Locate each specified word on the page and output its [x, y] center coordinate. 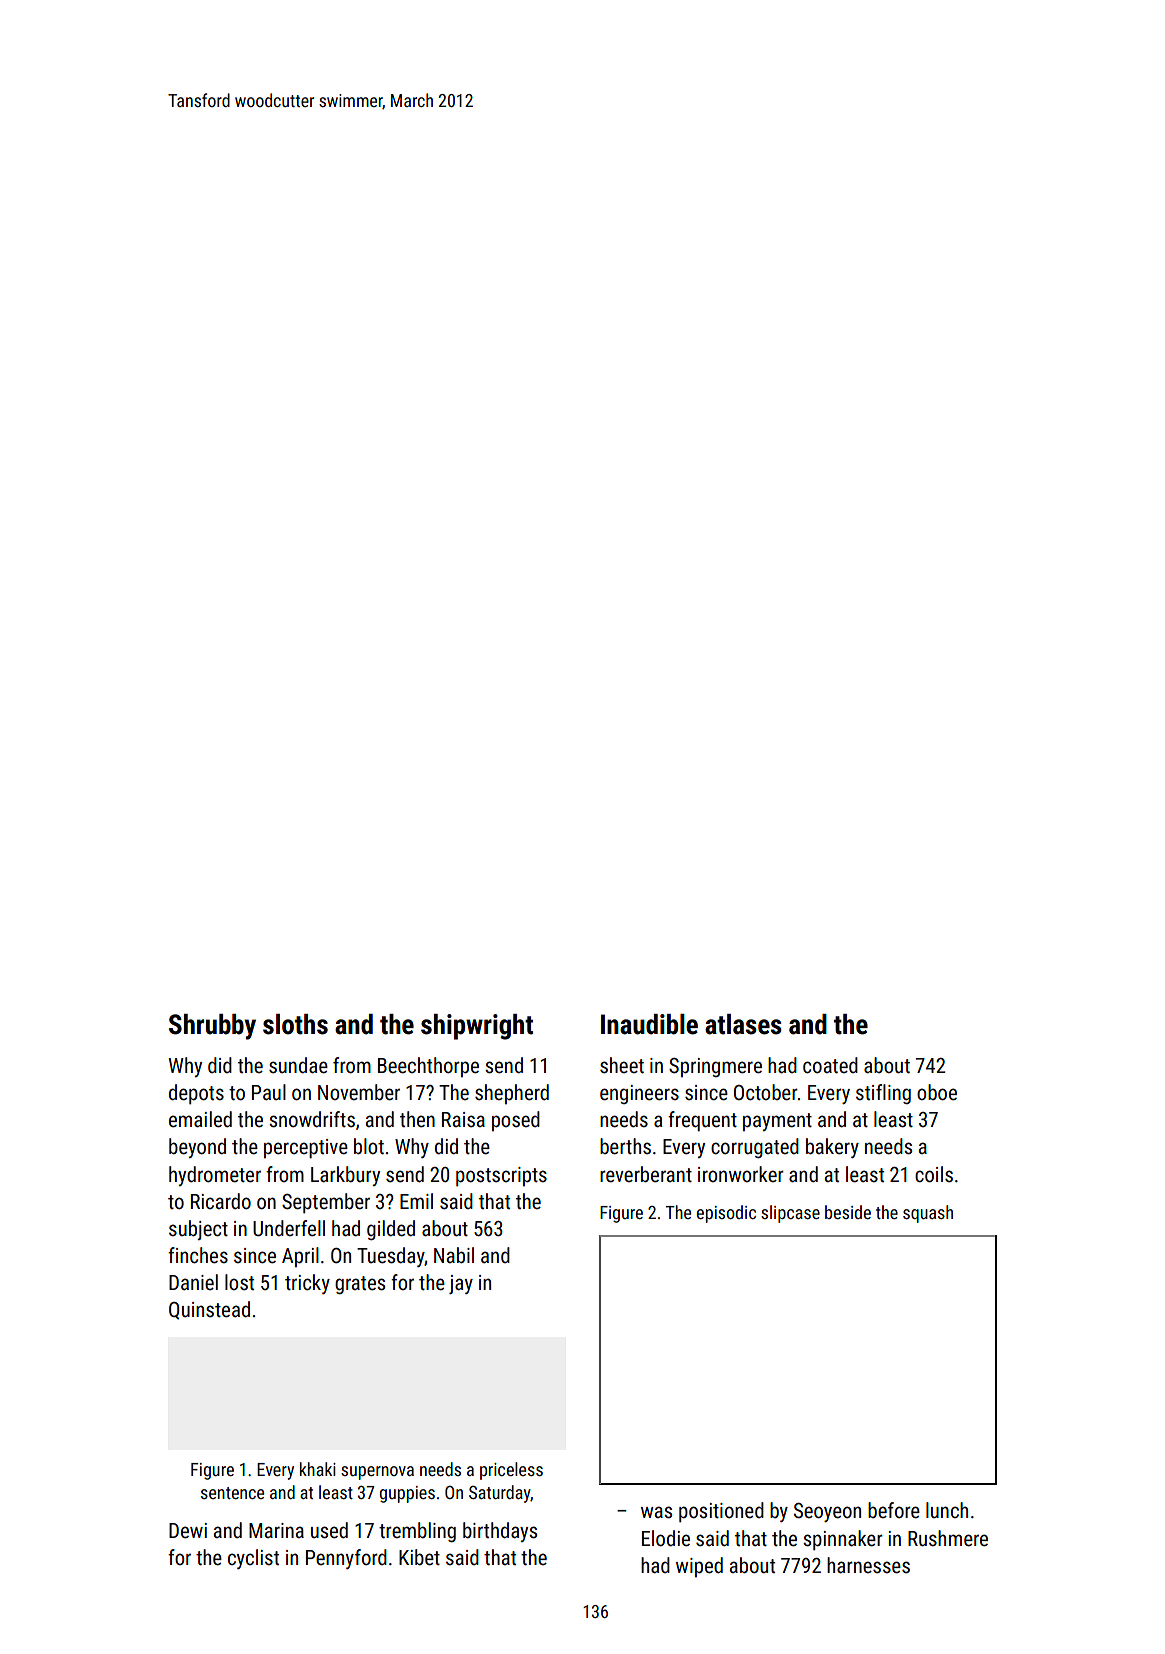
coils [934, 1174]
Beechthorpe [428, 1067]
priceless [511, 1471]
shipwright [477, 1027]
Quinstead [209, 1310]
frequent [702, 1121]
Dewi [188, 1531]
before [894, 1510]
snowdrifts [312, 1119]
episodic [726, 1214]
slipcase [790, 1214]
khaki [318, 1469]
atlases [743, 1024]
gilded [391, 1230]
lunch [947, 1510]
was [656, 1512]
